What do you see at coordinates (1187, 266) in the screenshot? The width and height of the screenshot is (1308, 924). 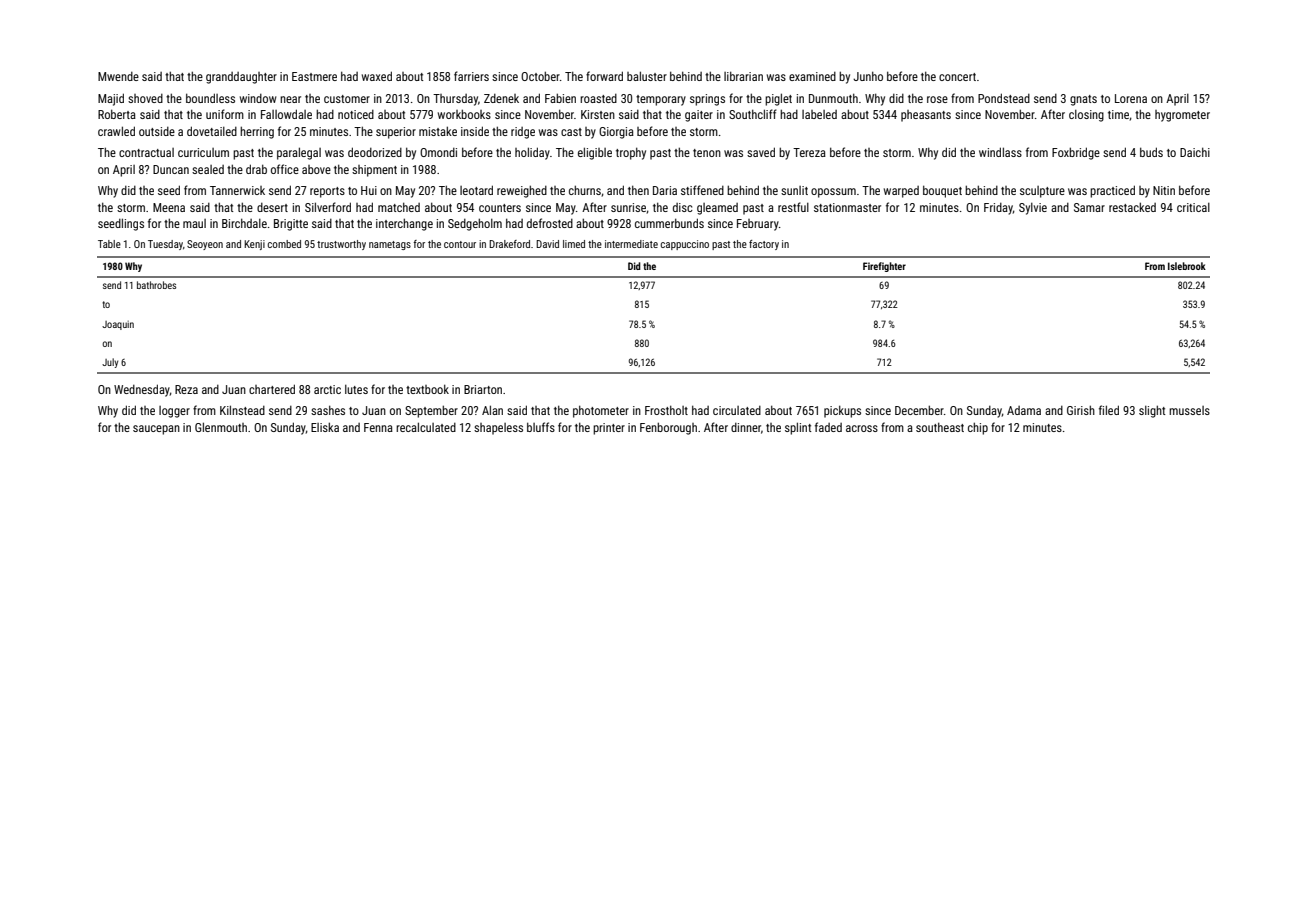 I see `Islebrook` at bounding box center [1187, 266].
